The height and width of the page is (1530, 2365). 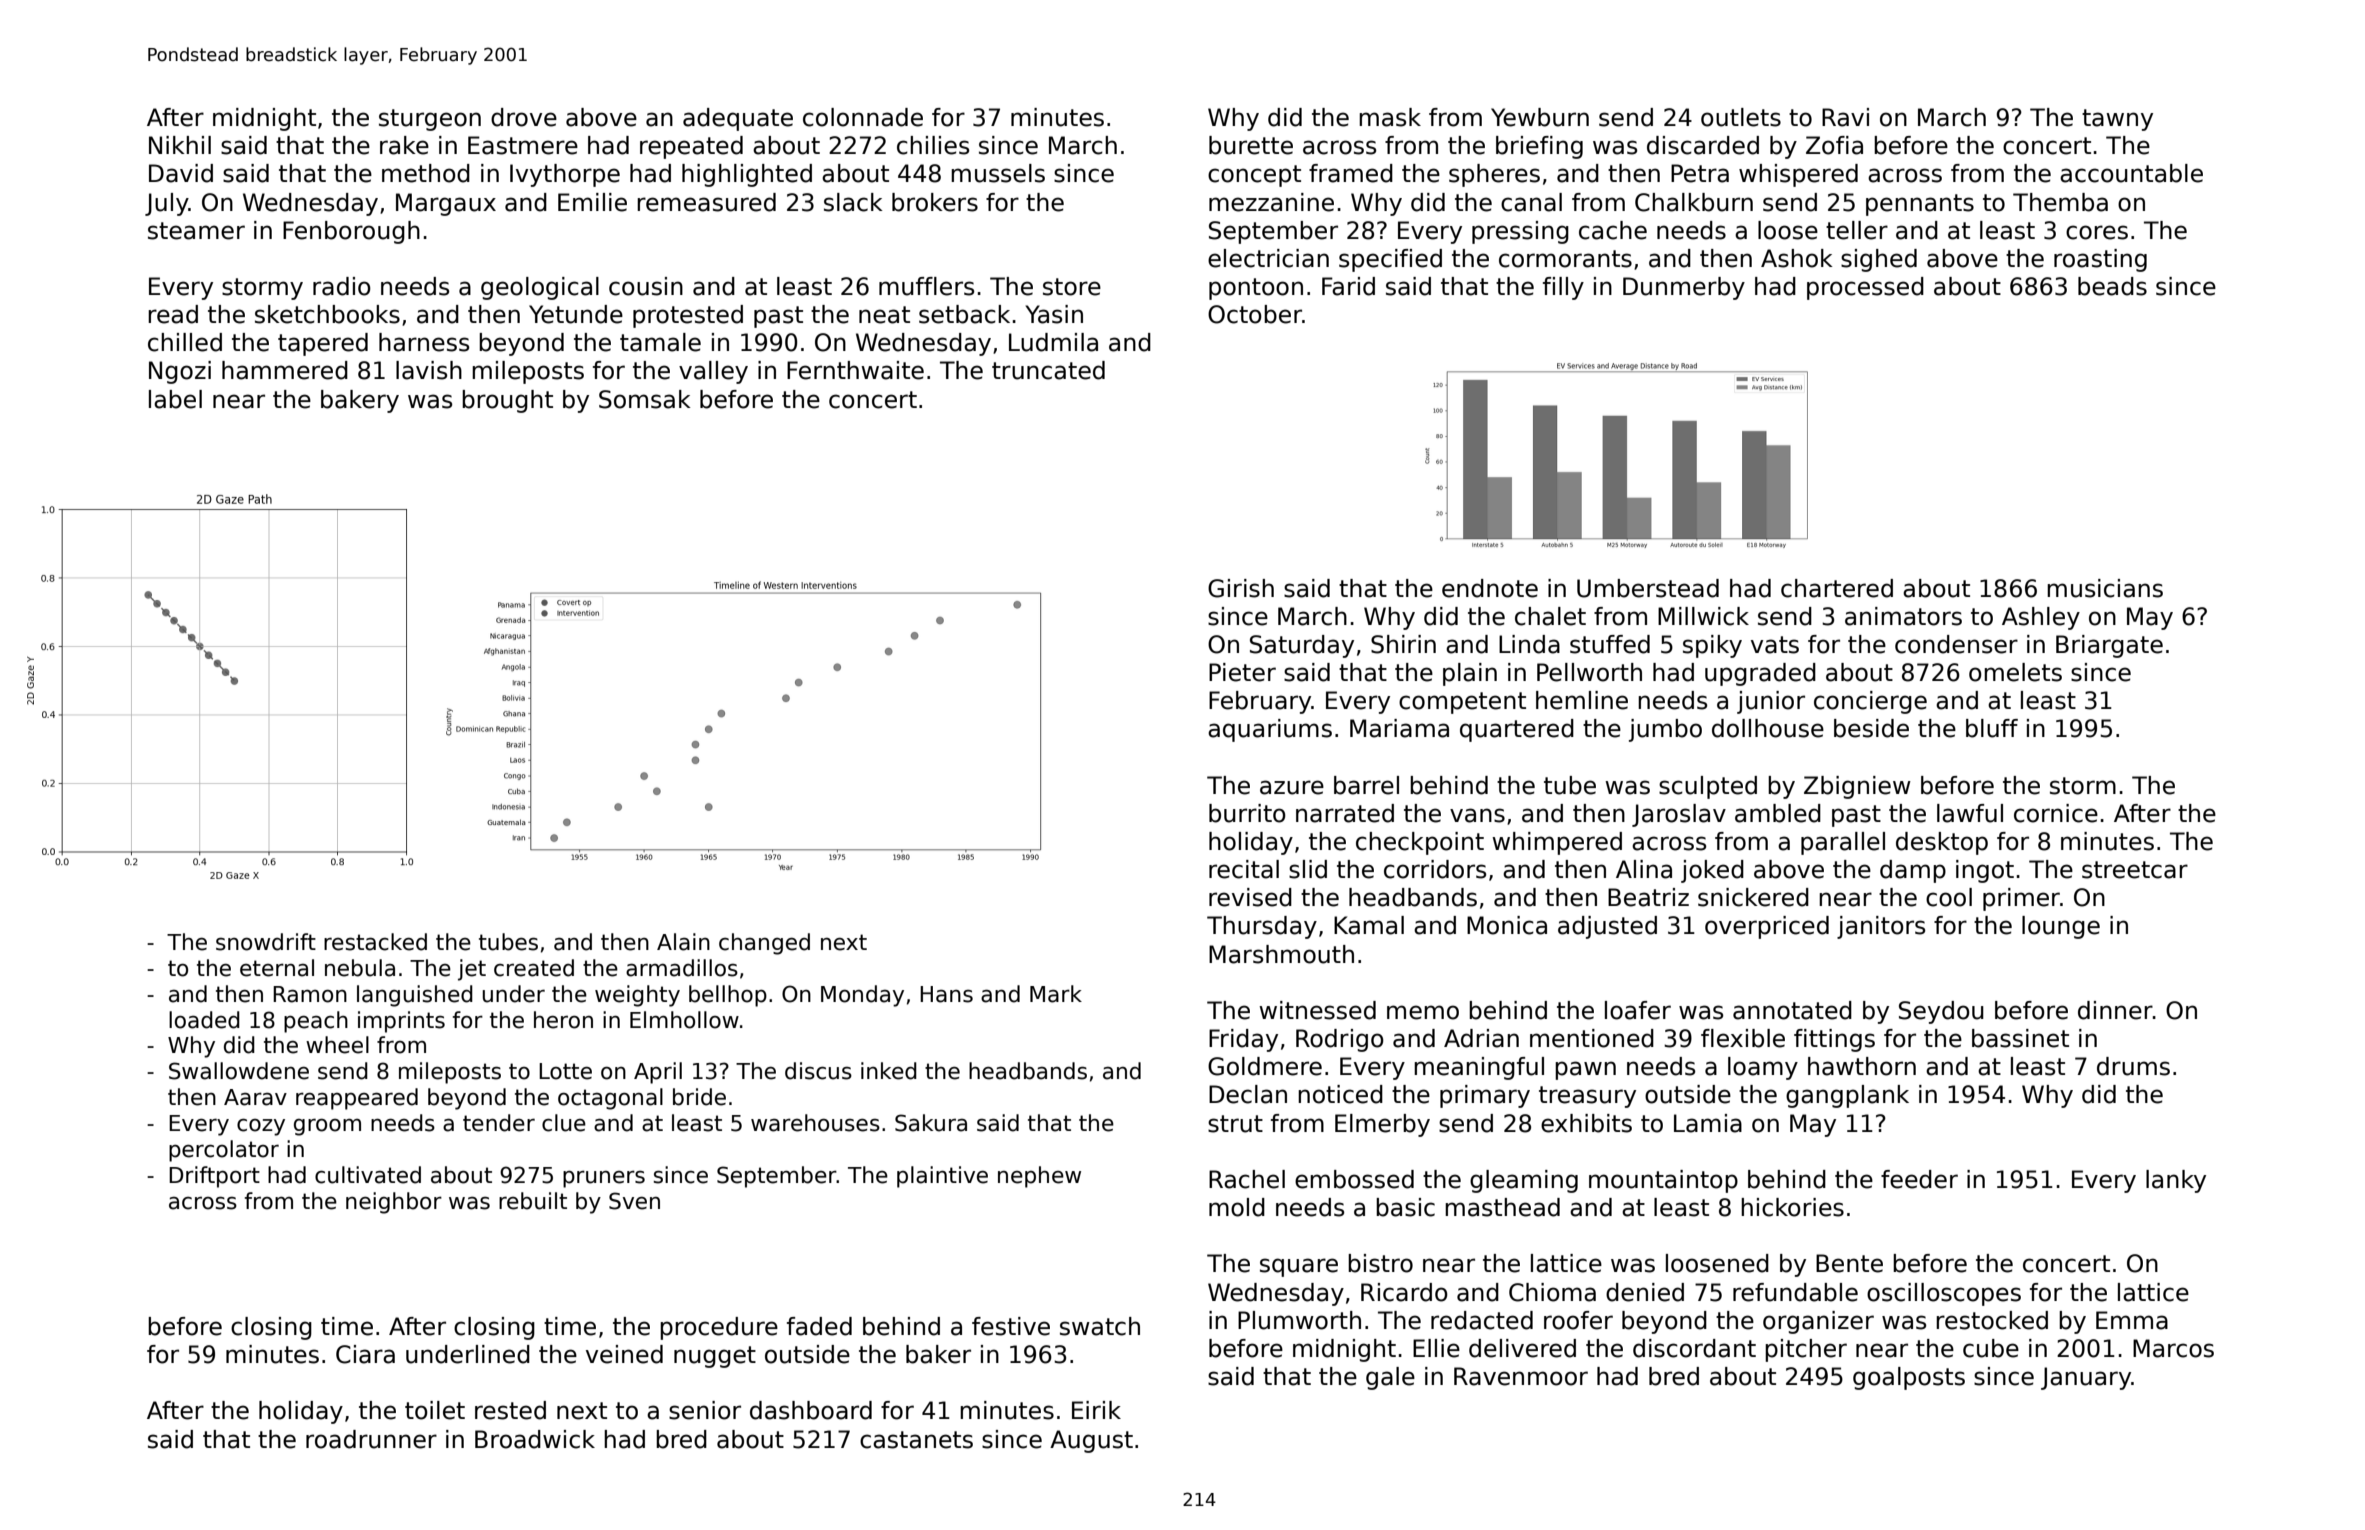 What do you see at coordinates (1100, 1326) in the page?
I see `swatch` at bounding box center [1100, 1326].
